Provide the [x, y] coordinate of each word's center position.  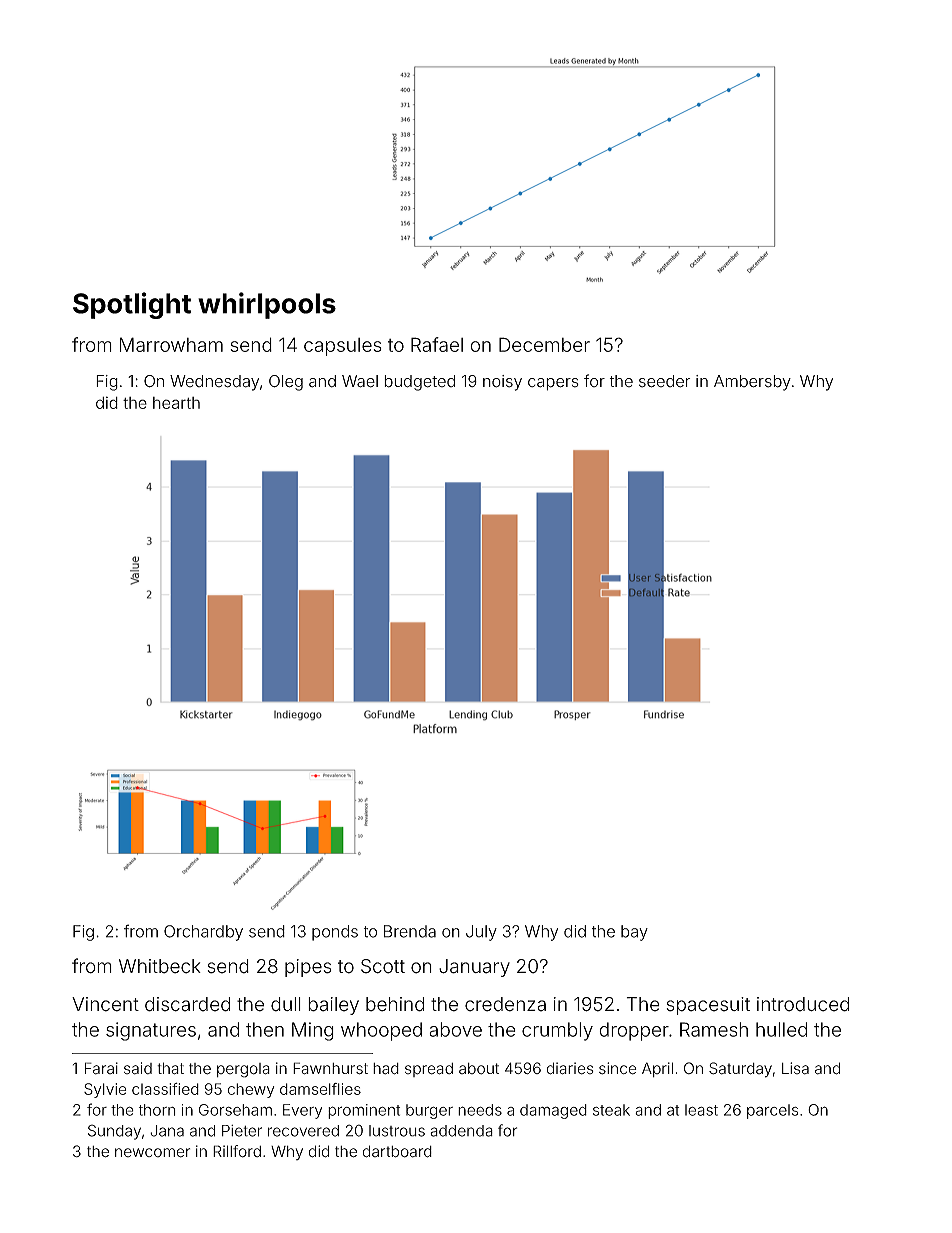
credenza [505, 1004]
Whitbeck [160, 966]
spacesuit [708, 1006]
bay [634, 933]
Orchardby [203, 933]
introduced [803, 1004]
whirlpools [267, 305]
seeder [665, 381]
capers [553, 384]
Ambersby [752, 383]
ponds [335, 933]
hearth [176, 403]
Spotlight [132, 305]
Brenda [410, 931]
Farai [101, 1068]
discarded [187, 1004]
